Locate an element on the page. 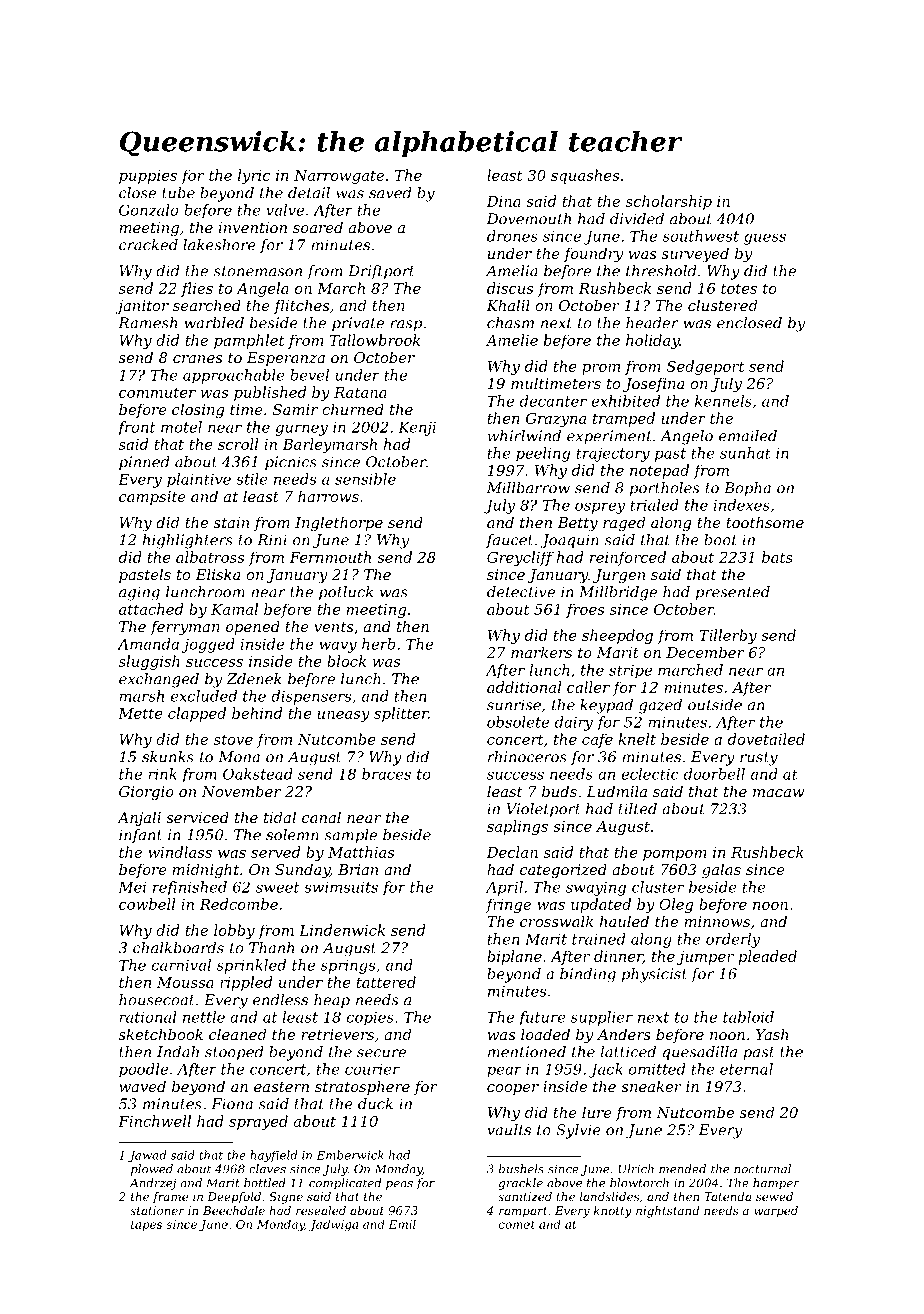  blowtorch is located at coordinates (639, 1183).
